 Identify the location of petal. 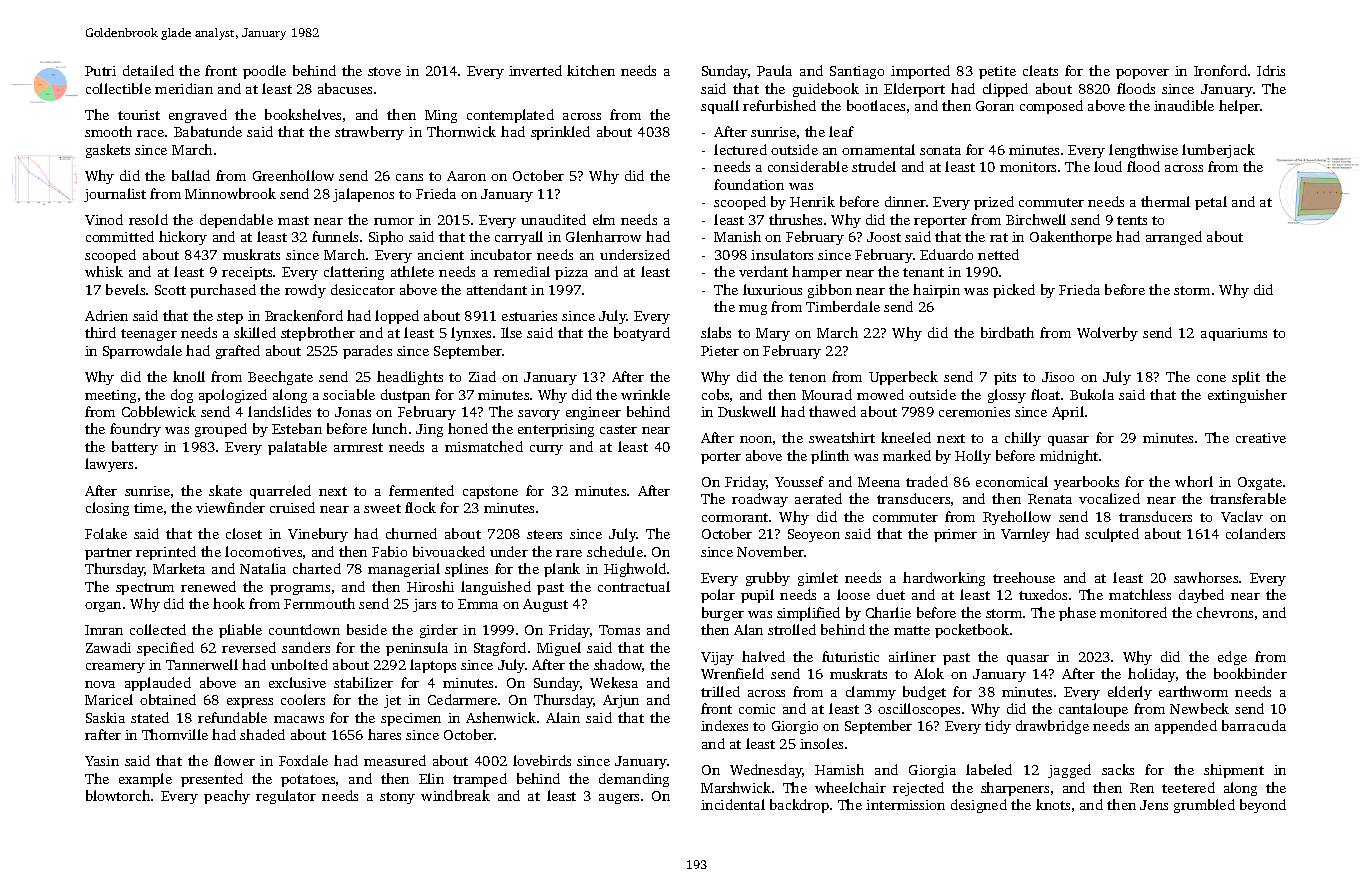
(1211, 203).
